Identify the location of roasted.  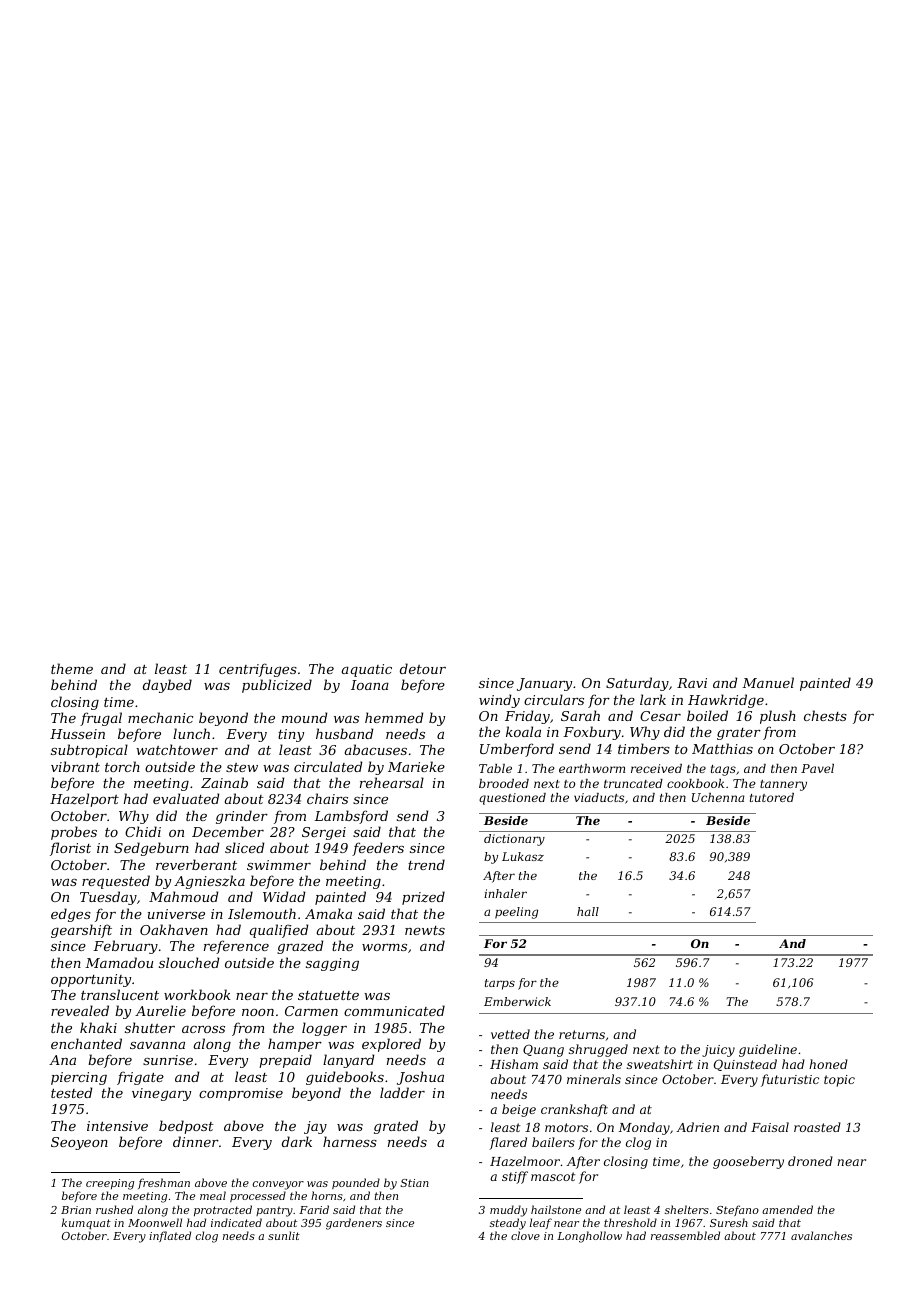
(817, 1127).
